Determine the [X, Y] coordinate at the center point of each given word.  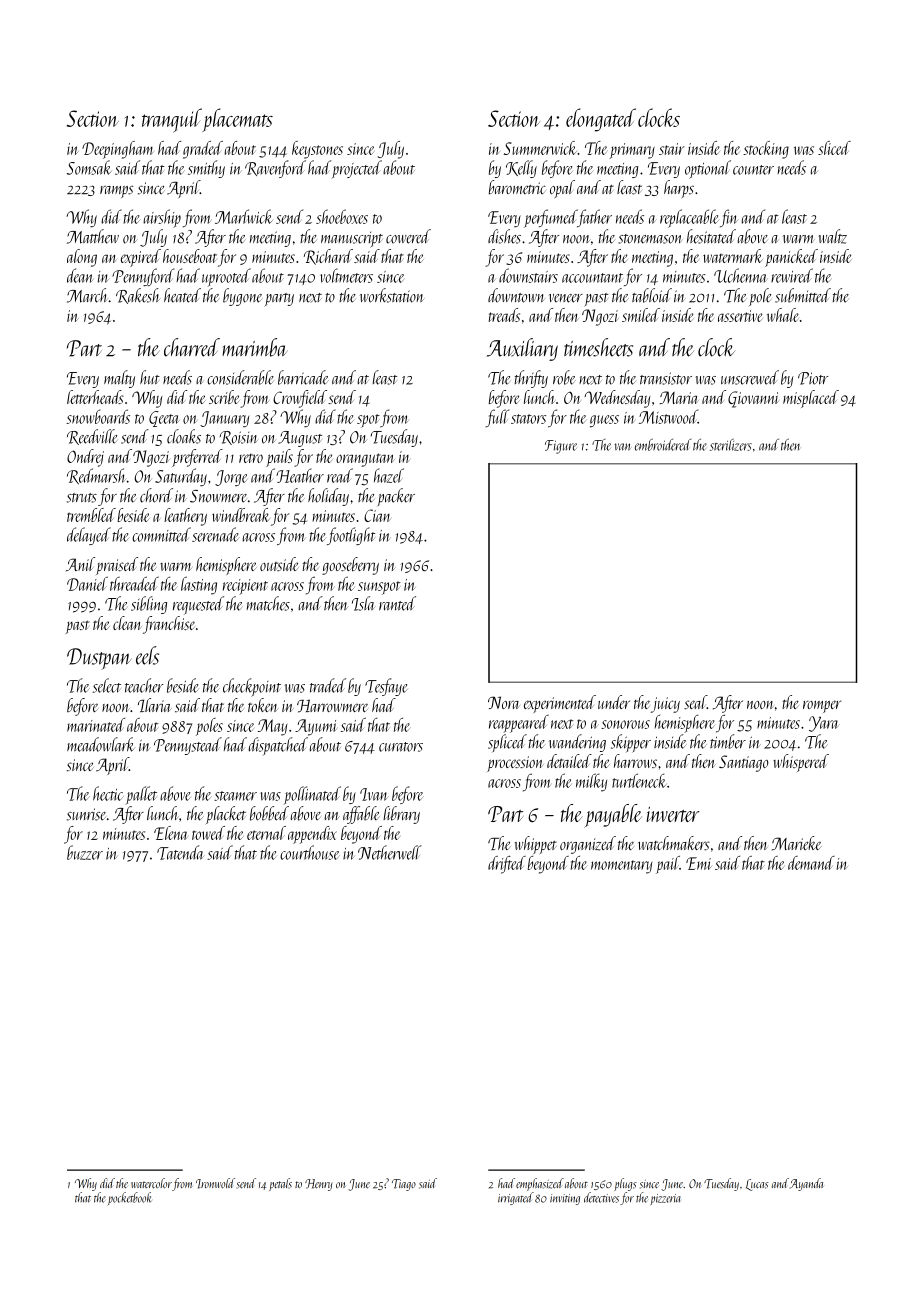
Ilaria [155, 705]
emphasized [540, 1184]
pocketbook [129, 1198]
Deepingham [117, 150]
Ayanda [807, 1184]
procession [515, 764]
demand [811, 863]
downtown [516, 295]
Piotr [813, 378]
